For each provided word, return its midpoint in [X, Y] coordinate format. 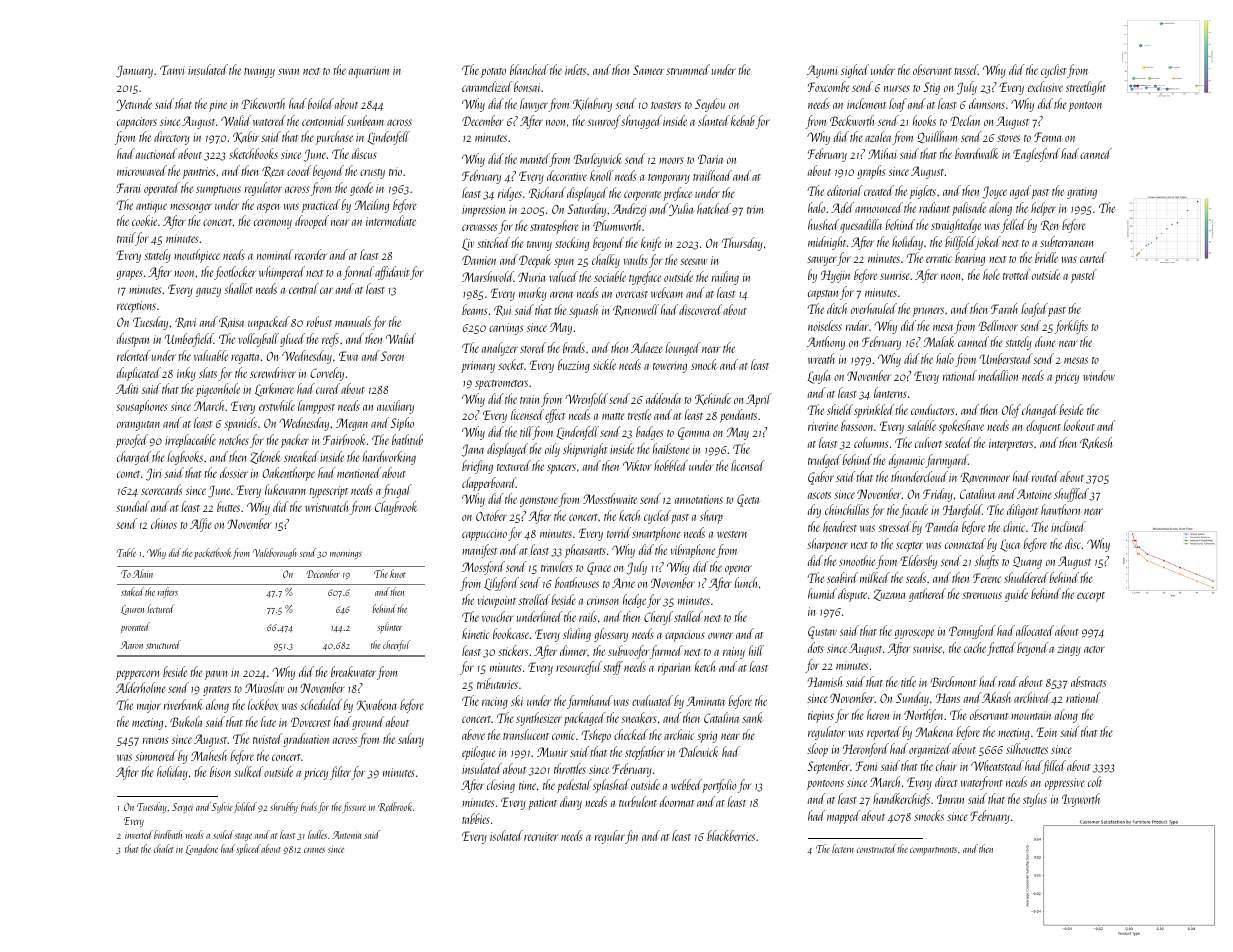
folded [245, 807]
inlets [575, 69]
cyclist [1053, 71]
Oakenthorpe [288, 474]
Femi [866, 766]
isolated [506, 835]
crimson [603, 600]
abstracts [1088, 681]
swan [288, 71]
